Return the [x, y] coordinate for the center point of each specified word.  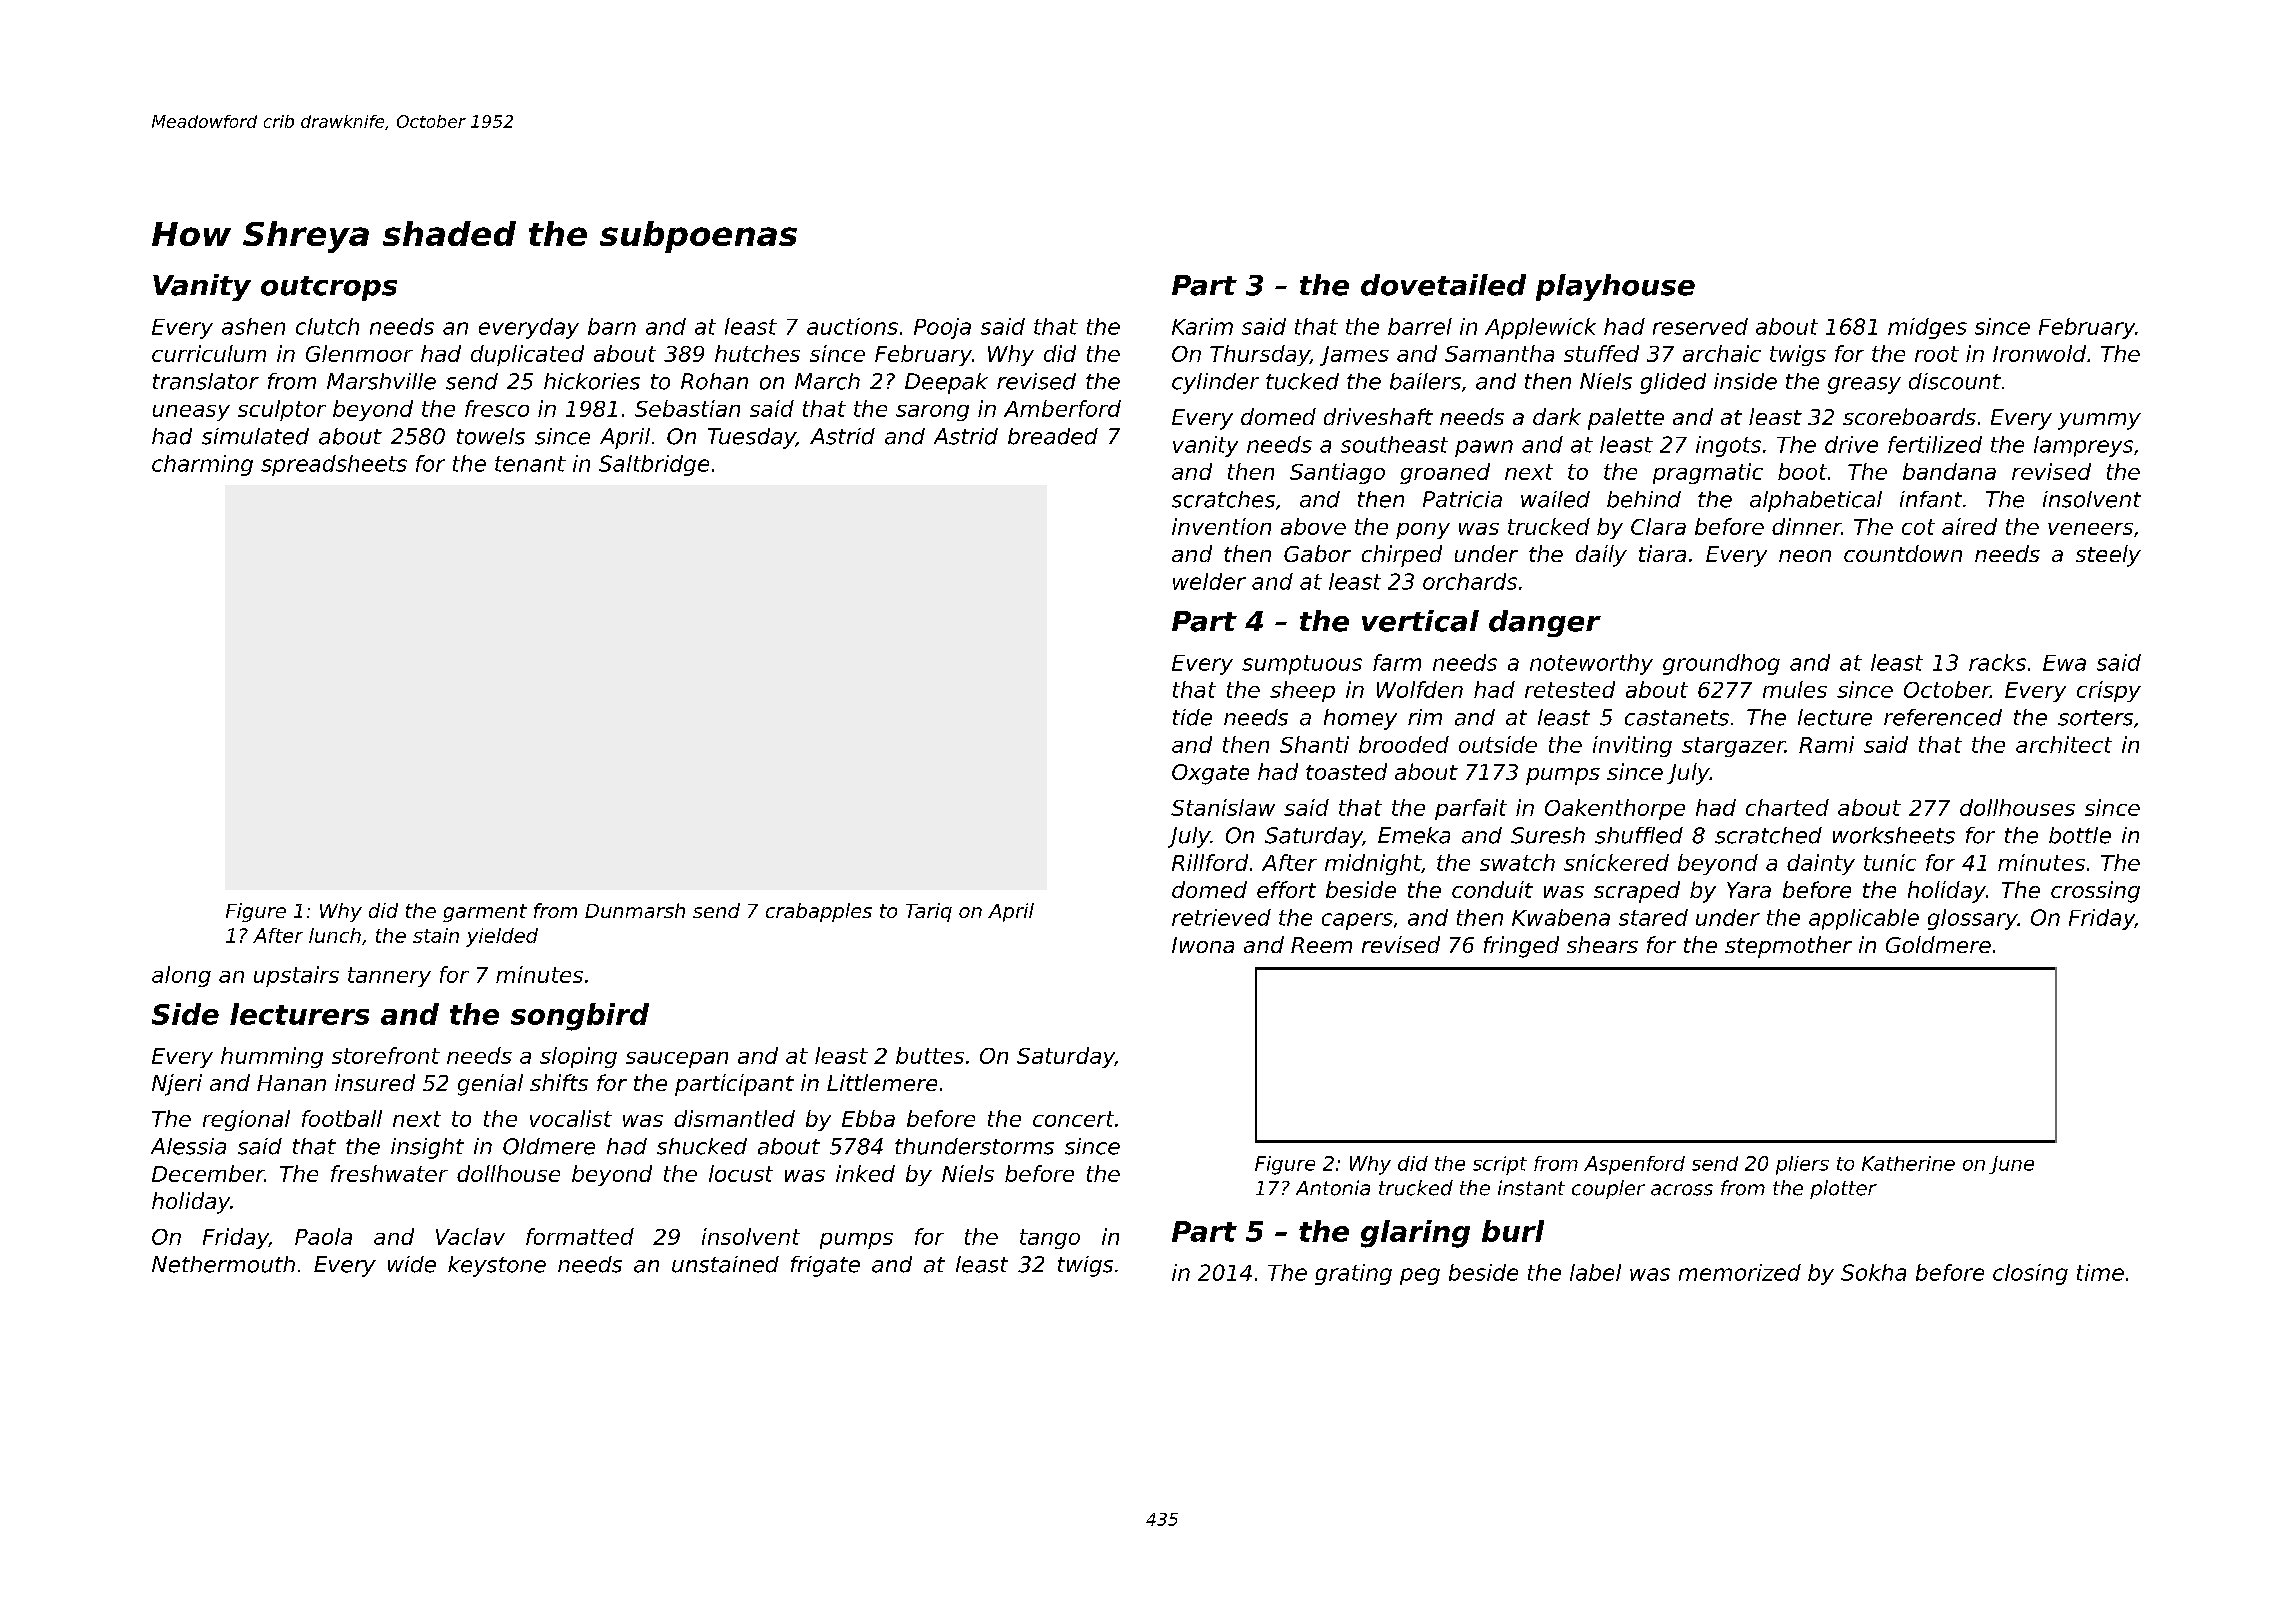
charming [202, 465]
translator [206, 381]
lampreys [2083, 446]
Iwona [1203, 945]
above [1313, 526]
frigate [825, 1266]
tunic [1890, 862]
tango [1050, 1239]
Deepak [946, 383]
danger [1545, 623]
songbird [580, 1017]
